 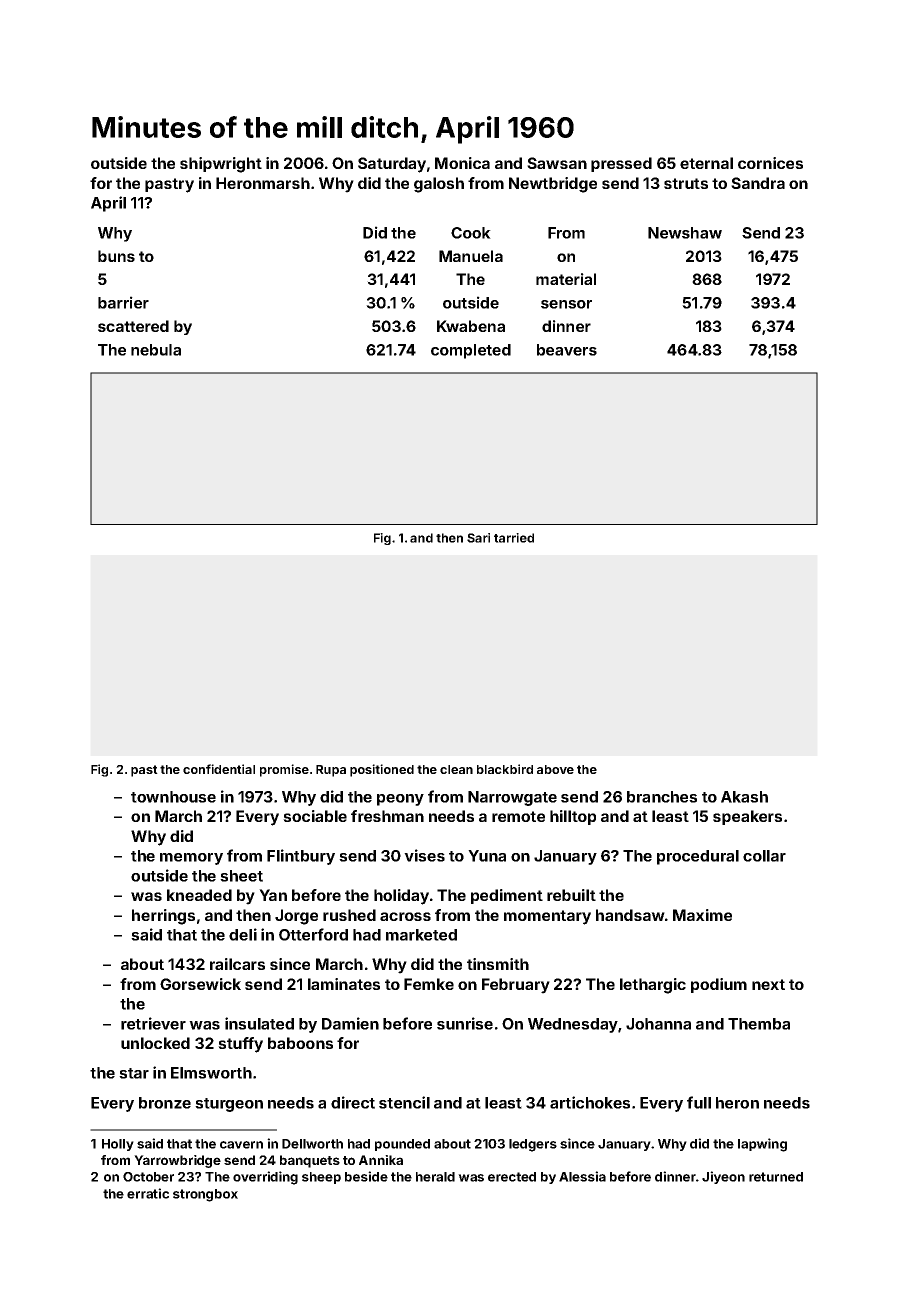 I want to click on procedural, so click(x=698, y=857).
